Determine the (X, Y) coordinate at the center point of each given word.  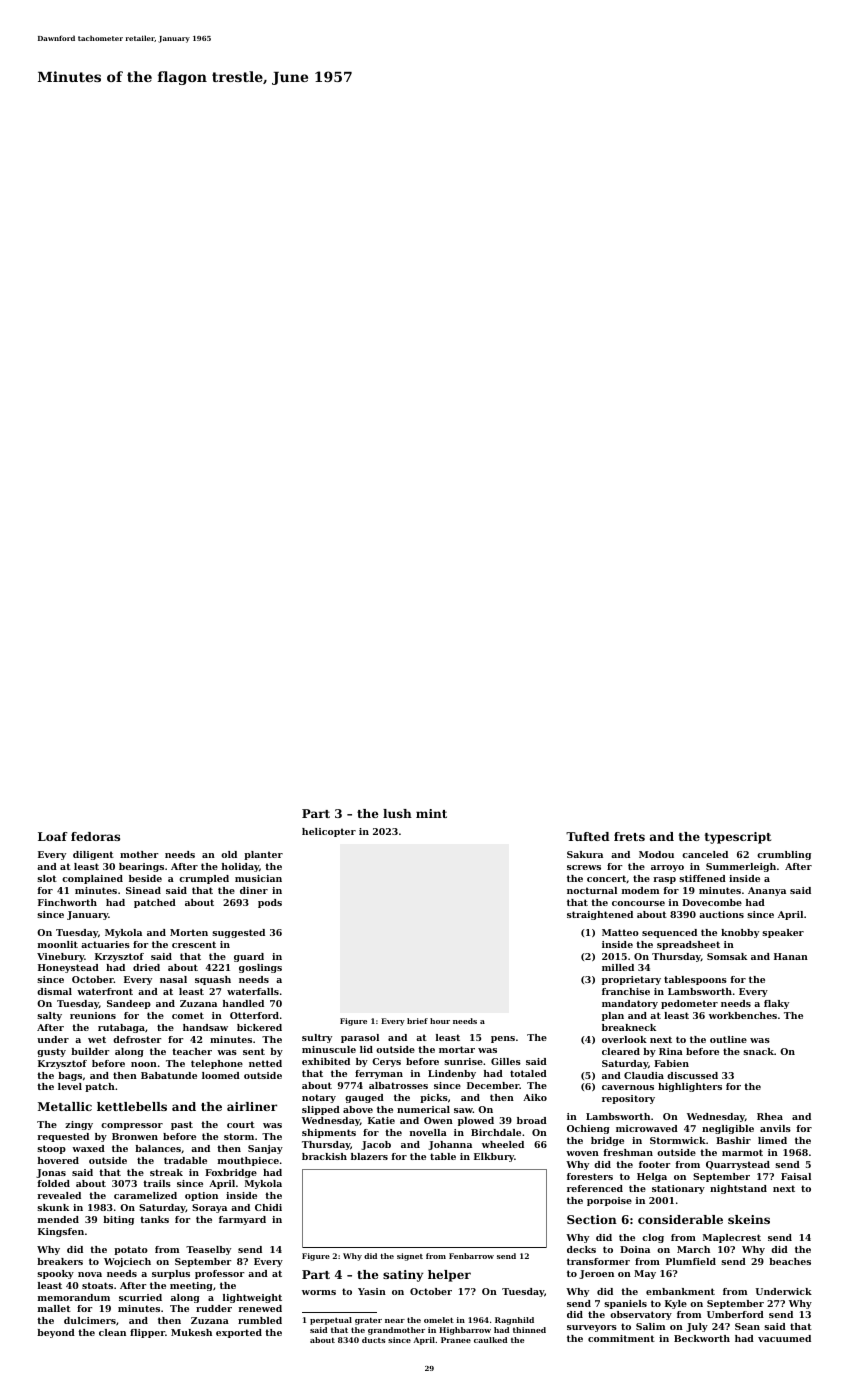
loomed (221, 1075)
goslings (260, 968)
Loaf (53, 836)
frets (629, 836)
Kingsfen (61, 1232)
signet (410, 1257)
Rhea (770, 1116)
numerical (423, 1109)
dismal (54, 991)
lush (397, 813)
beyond (56, 1333)
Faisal (796, 1176)
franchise (626, 991)
